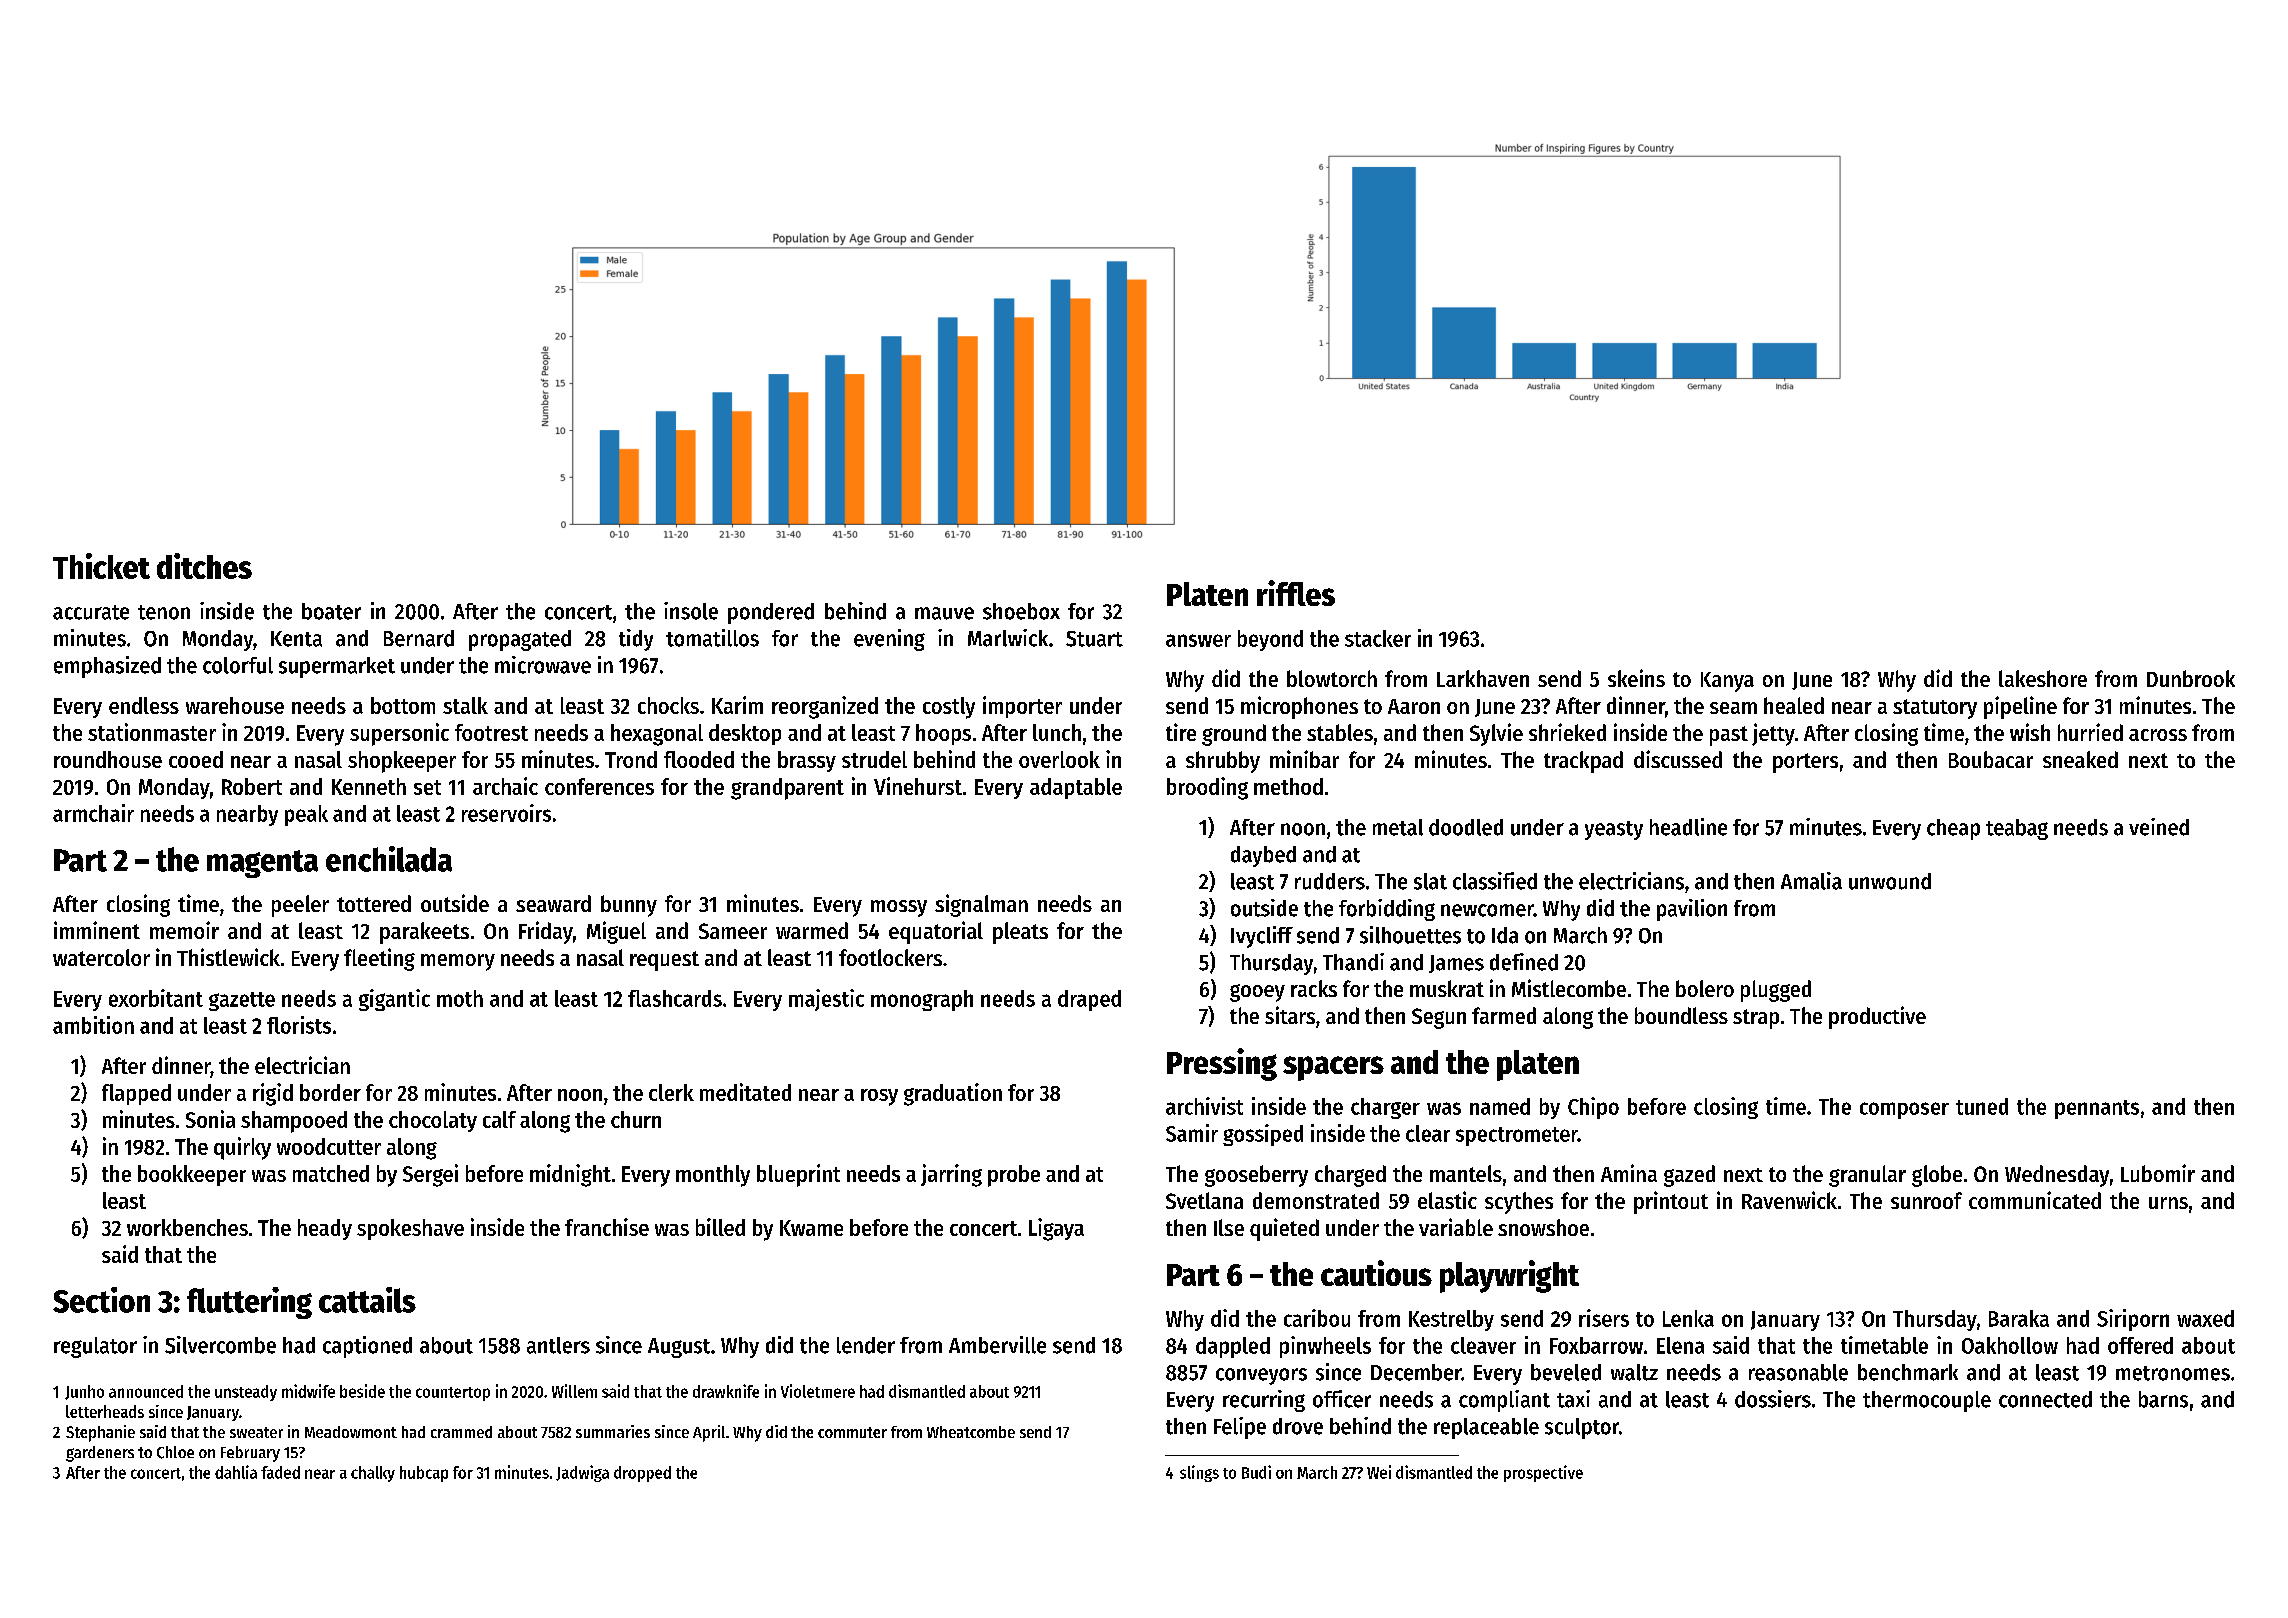 This screenshot has height=1618, width=2288. I want to click on bunny, so click(629, 906).
